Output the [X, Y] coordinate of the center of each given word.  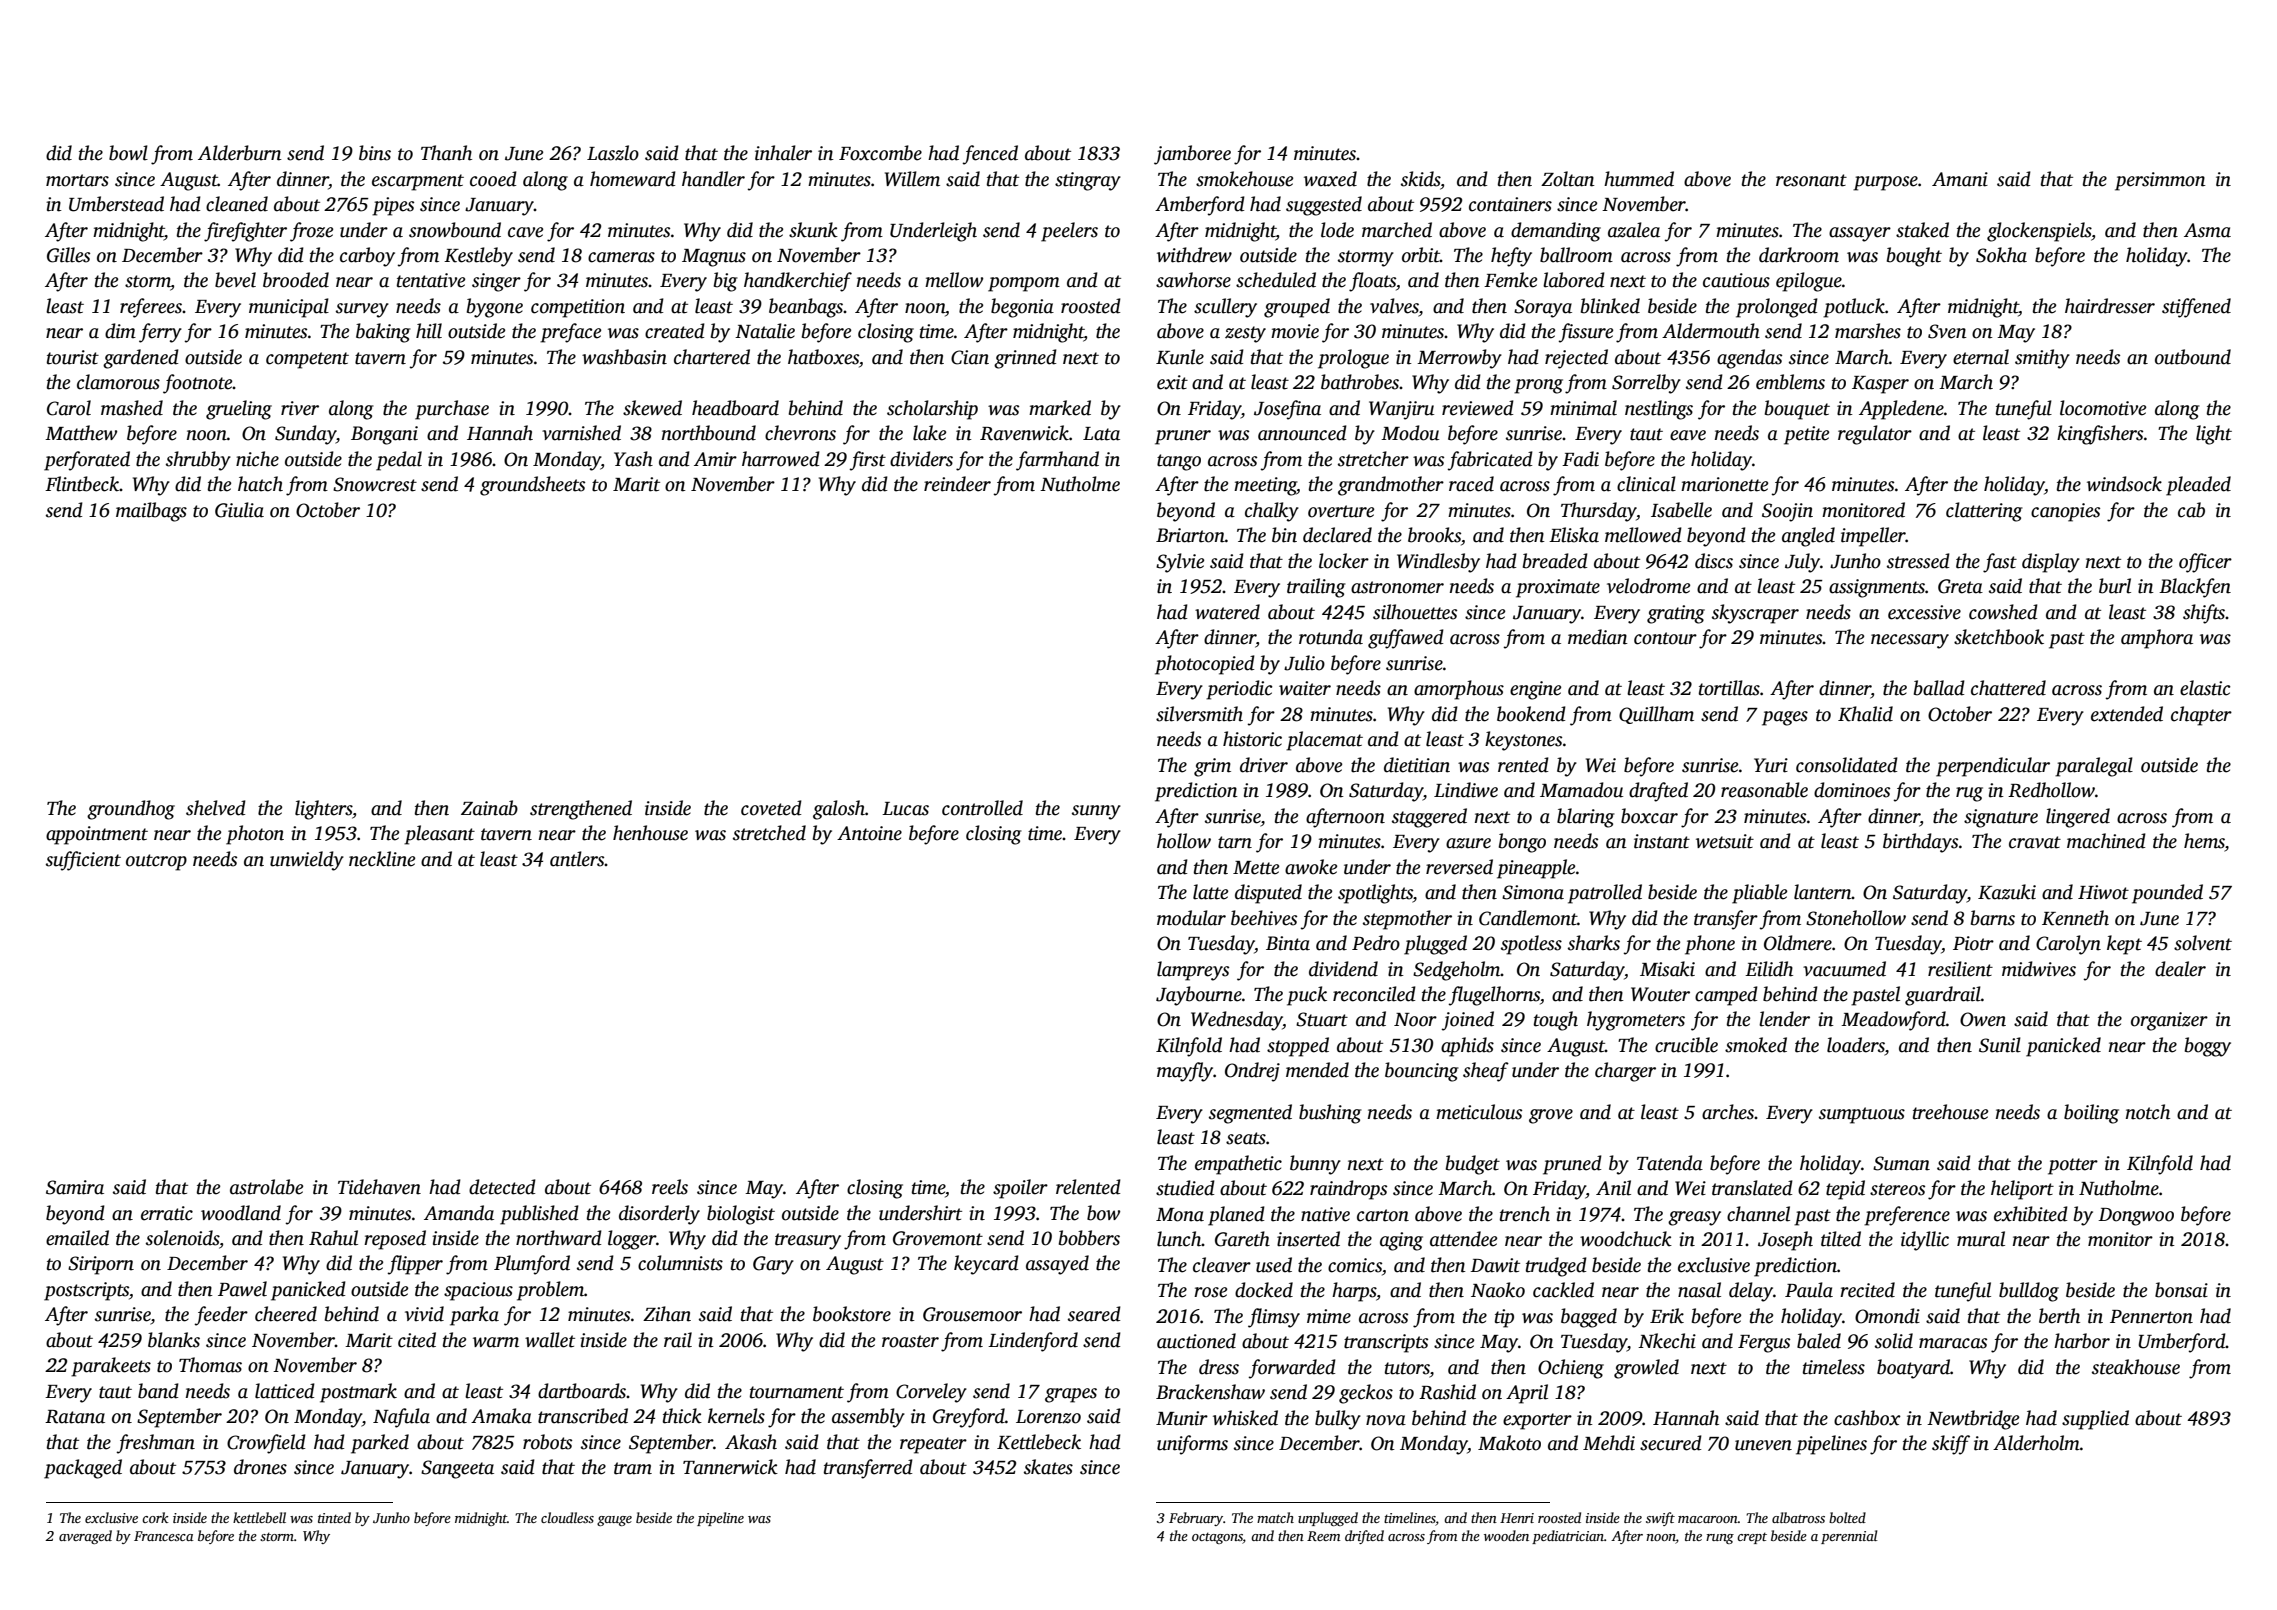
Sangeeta [457, 1469]
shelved [216, 808]
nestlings [1659, 410]
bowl [128, 153]
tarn [1235, 842]
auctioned [1196, 1341]
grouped [1297, 308]
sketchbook [1999, 637]
